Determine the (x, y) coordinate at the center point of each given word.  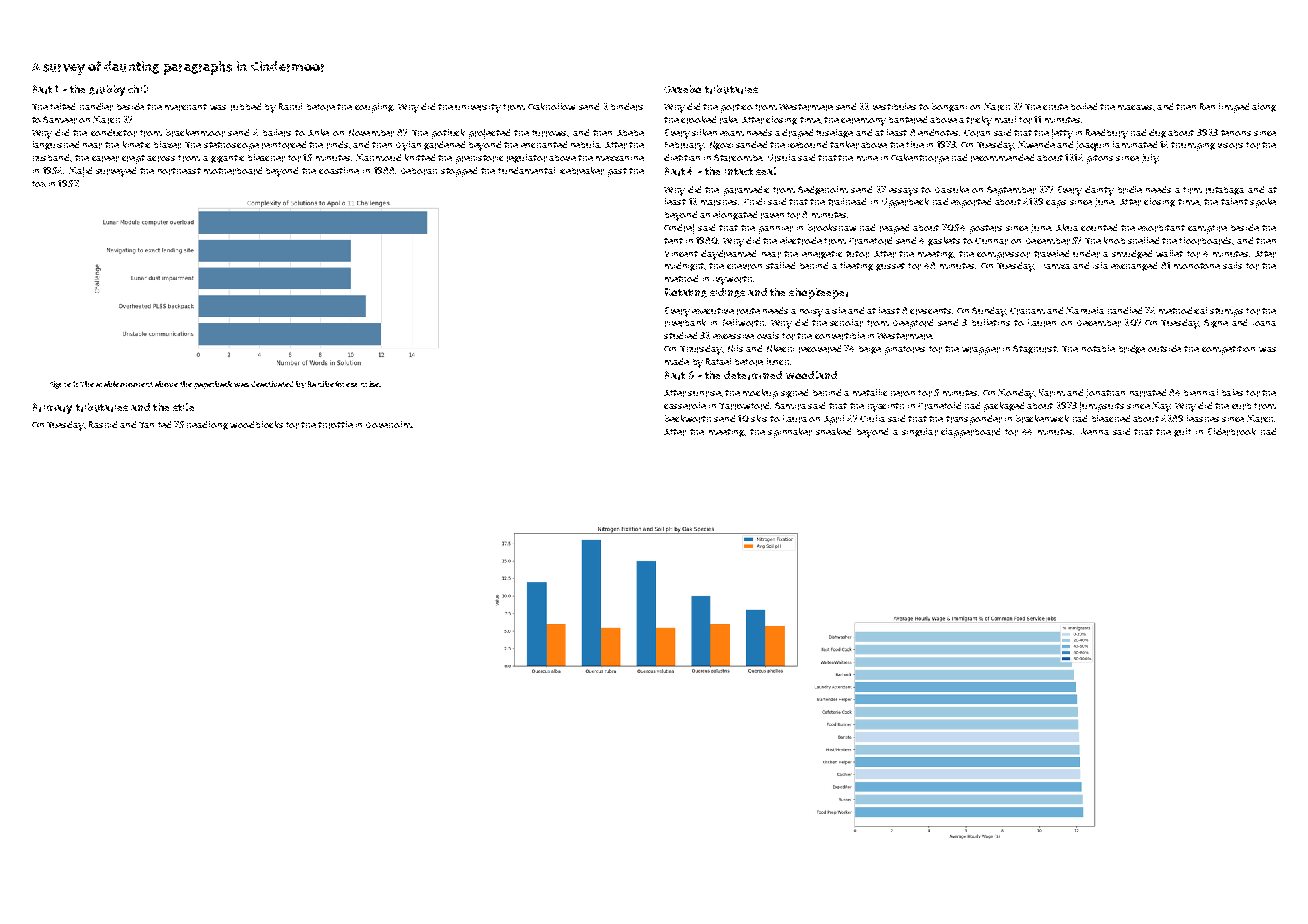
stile (183, 407)
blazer (167, 145)
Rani (316, 384)
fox (39, 184)
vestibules (894, 106)
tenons (1236, 133)
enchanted (544, 144)
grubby (107, 90)
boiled (1084, 106)
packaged (1004, 407)
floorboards (1205, 241)
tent (673, 241)
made (677, 361)
